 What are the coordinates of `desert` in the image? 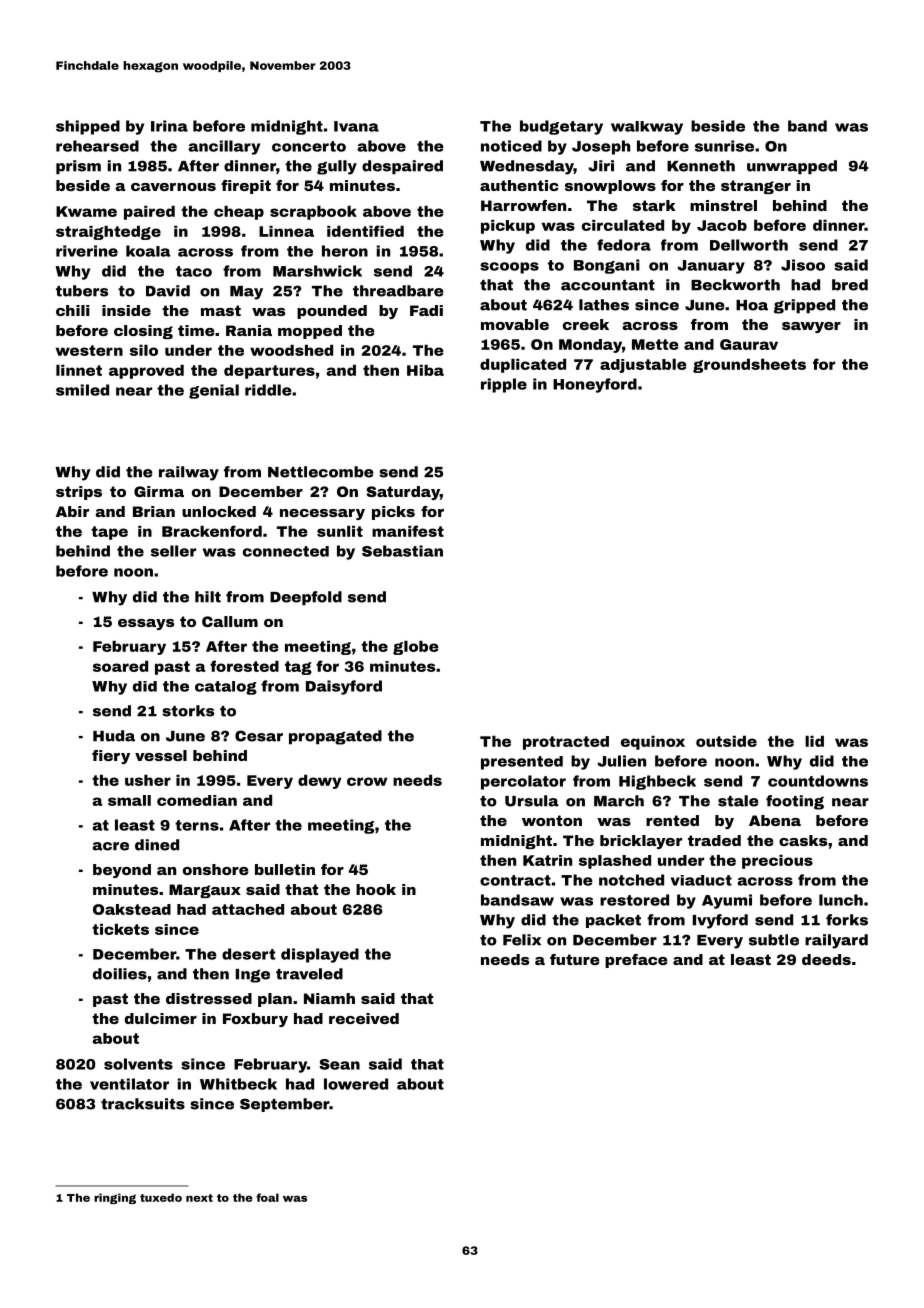 It's located at (248, 954).
